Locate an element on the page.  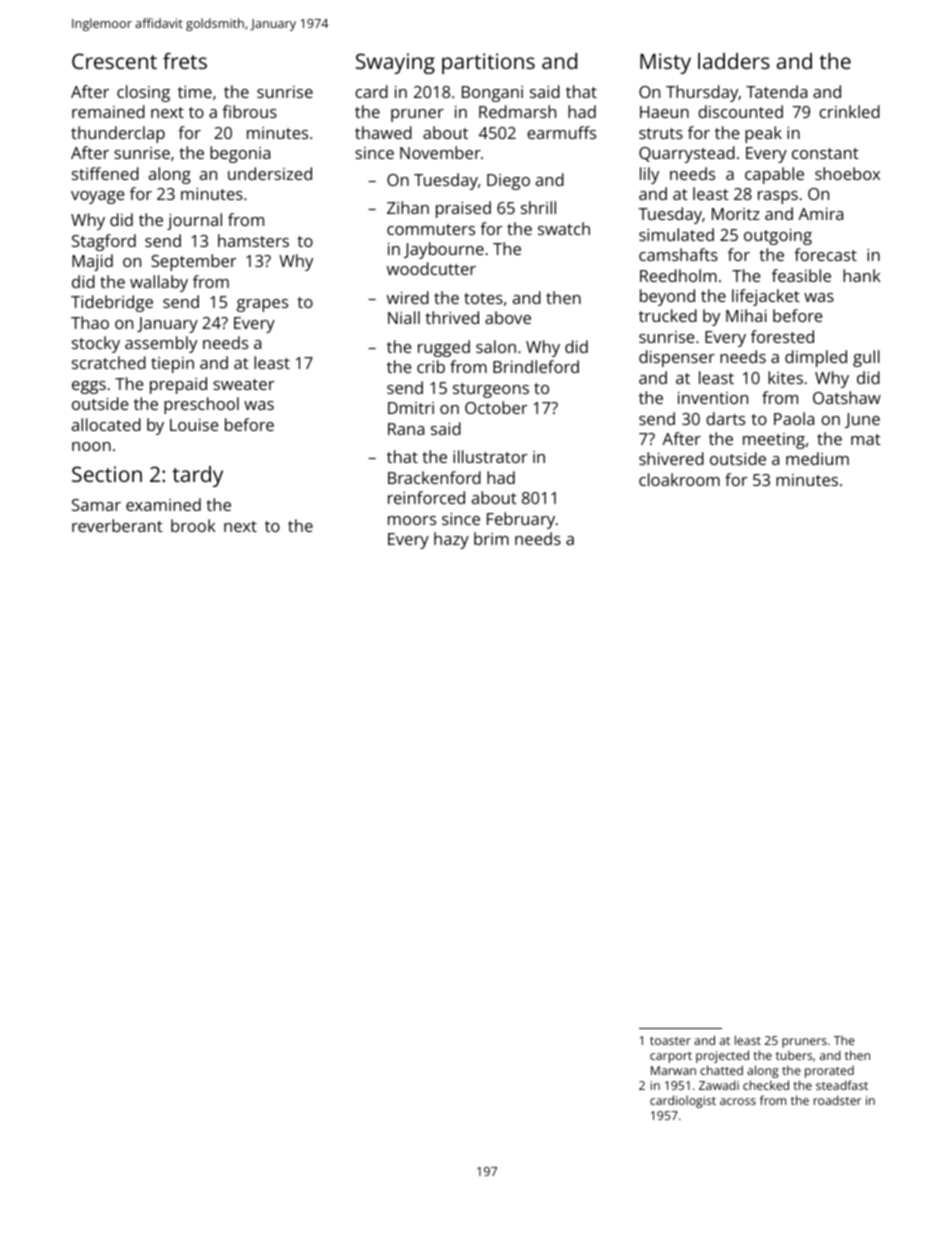
reverberant is located at coordinates (117, 525).
